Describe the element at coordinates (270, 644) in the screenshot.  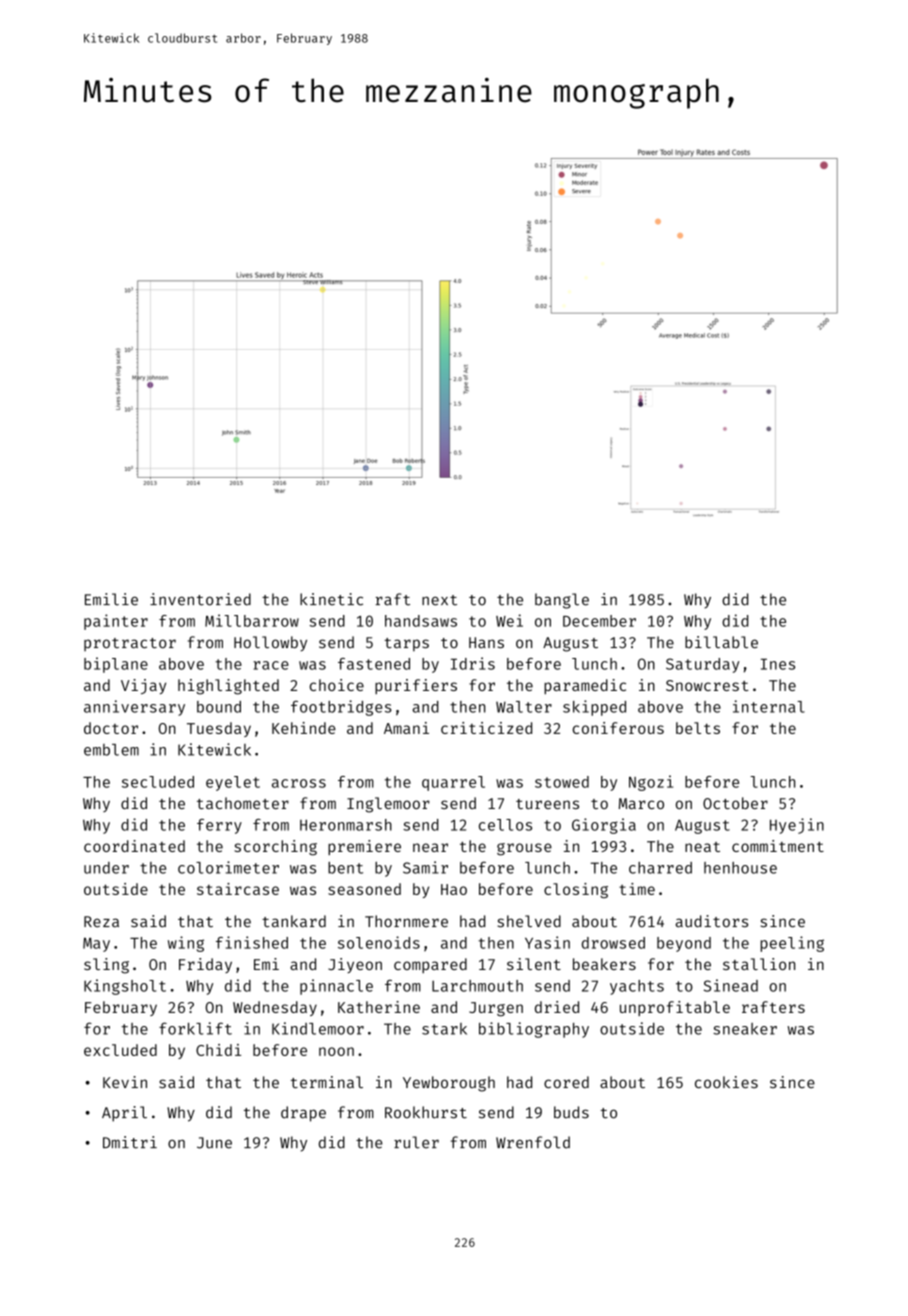
I see `Hollowby` at that location.
